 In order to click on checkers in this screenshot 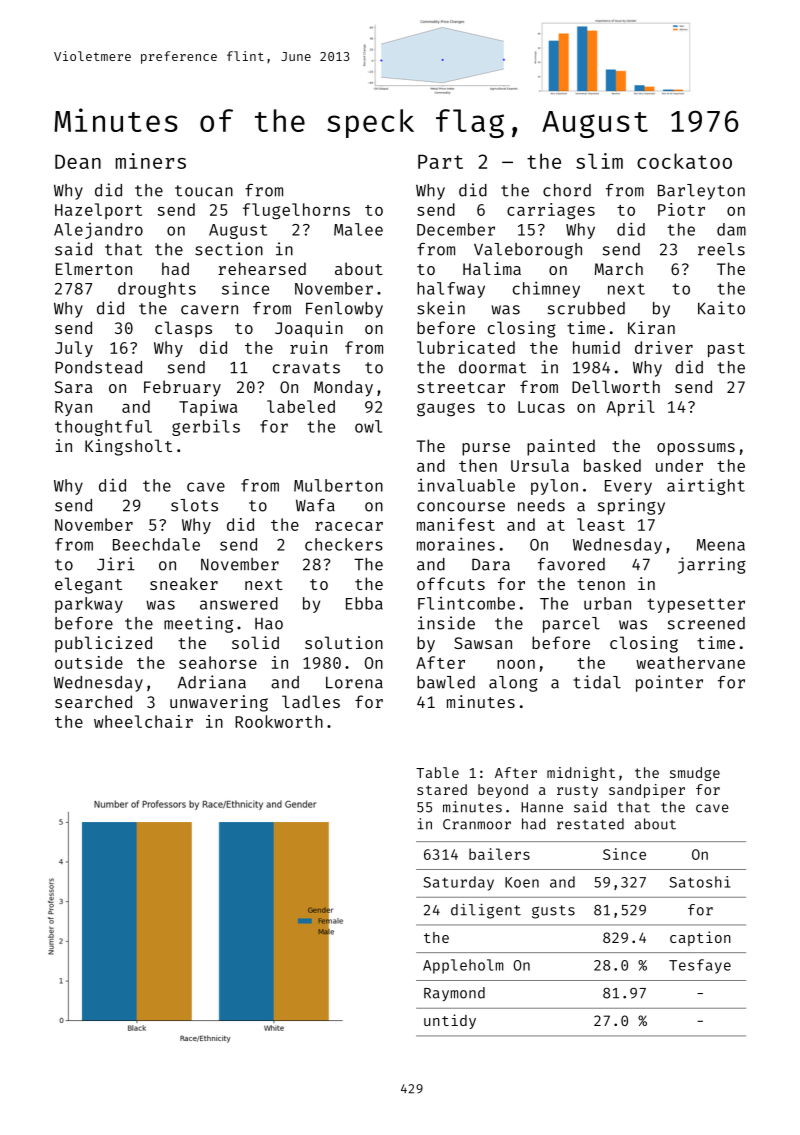, I will do `click(344, 544)`.
